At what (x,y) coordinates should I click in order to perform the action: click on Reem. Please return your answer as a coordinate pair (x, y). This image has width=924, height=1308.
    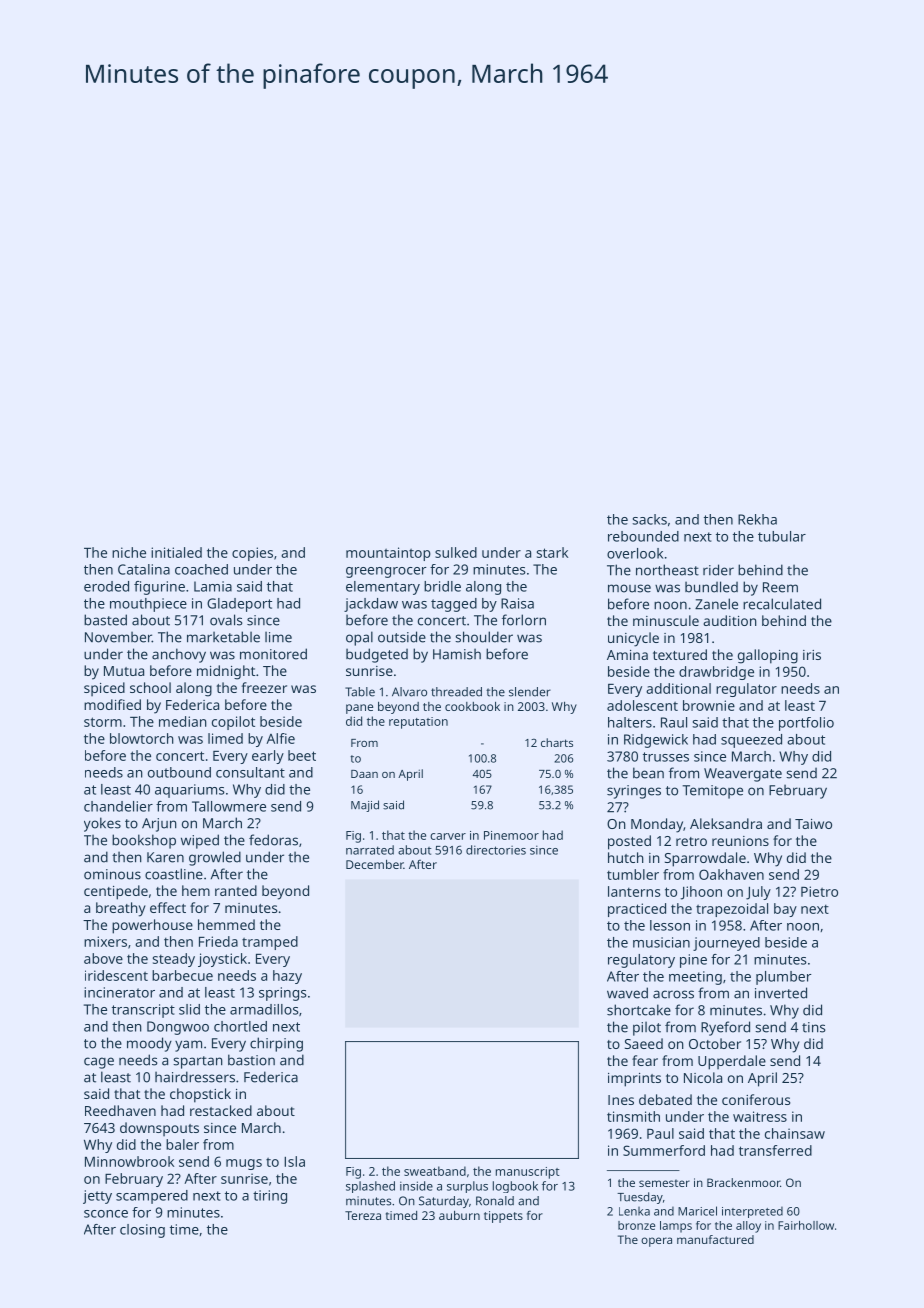
    Looking at the image, I should click on (780, 587).
